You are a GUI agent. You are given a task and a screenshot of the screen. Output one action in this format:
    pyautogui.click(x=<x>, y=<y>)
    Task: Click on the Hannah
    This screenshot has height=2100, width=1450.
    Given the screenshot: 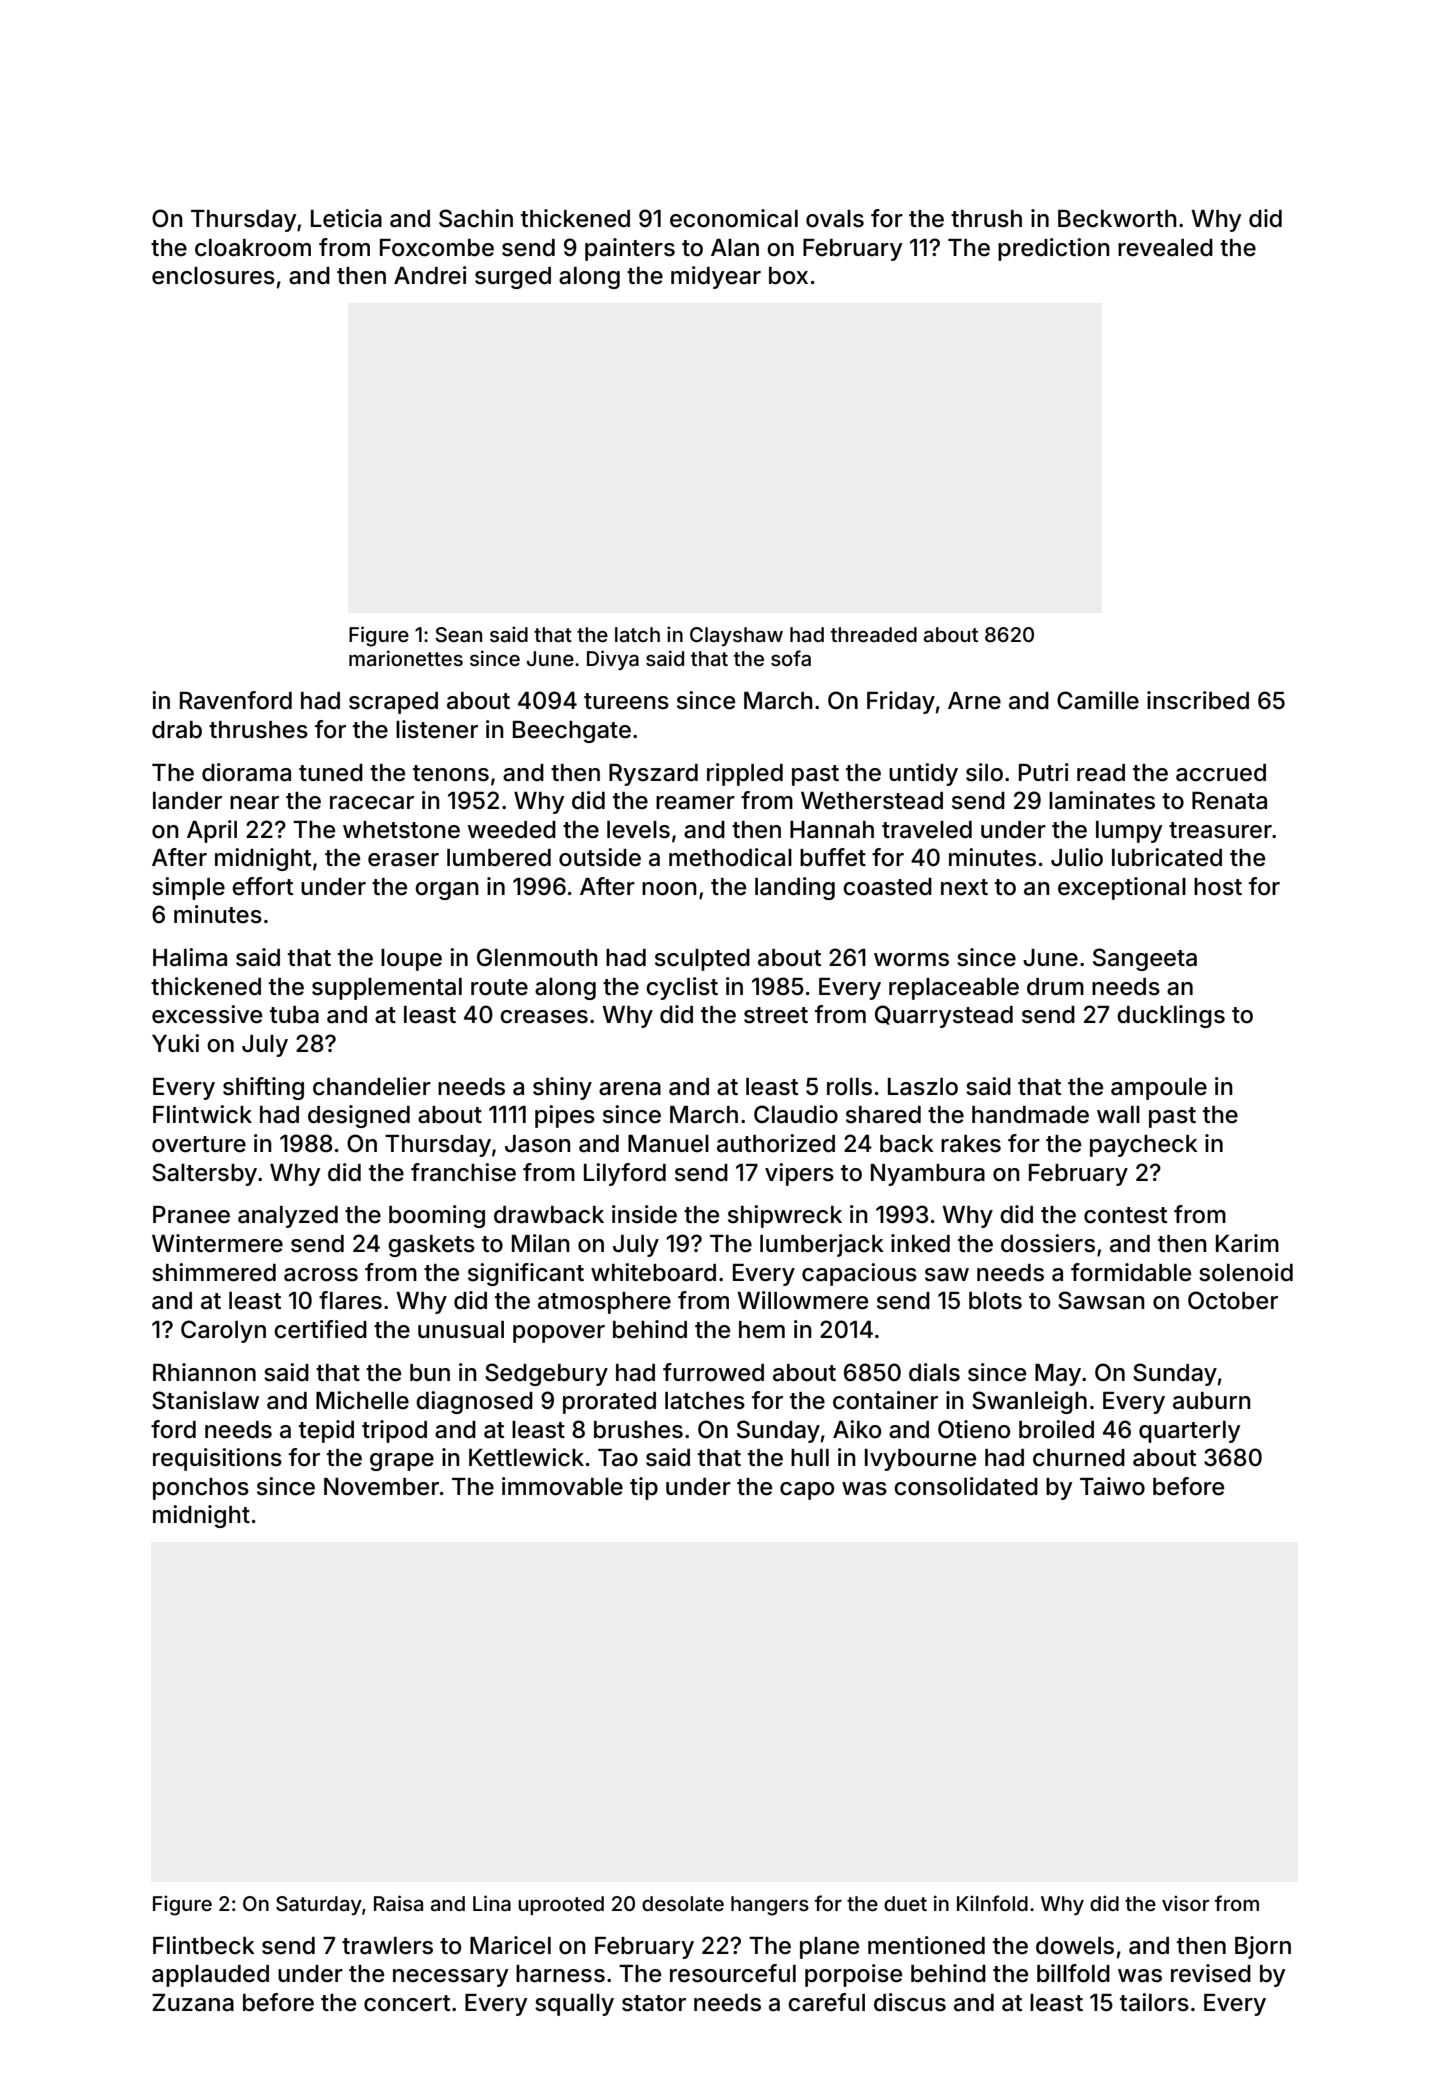 What is the action you would take?
    pyautogui.click(x=832, y=830)
